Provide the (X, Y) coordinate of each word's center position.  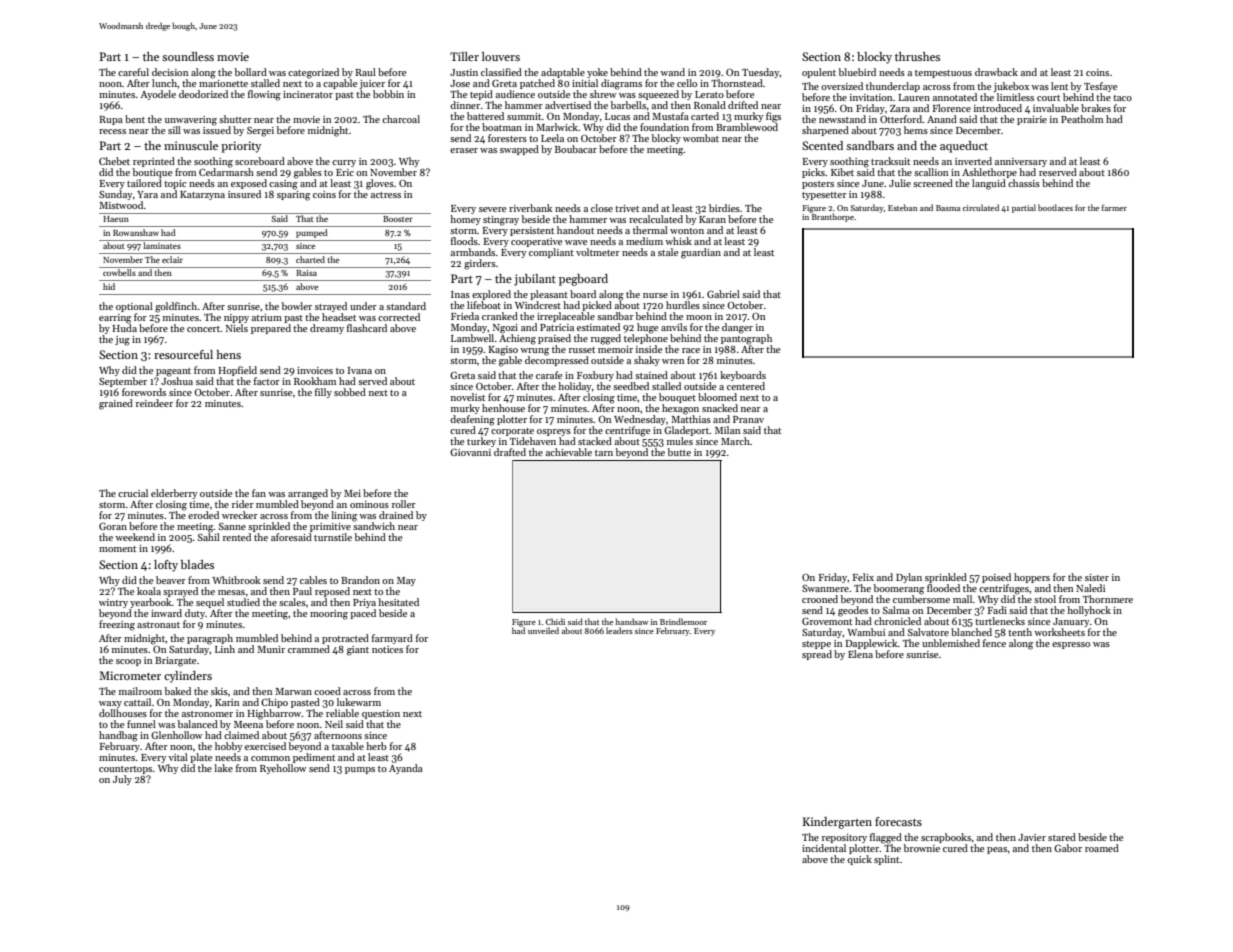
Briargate (175, 662)
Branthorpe (833, 217)
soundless (188, 56)
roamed (1102, 848)
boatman (502, 127)
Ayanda (406, 769)
